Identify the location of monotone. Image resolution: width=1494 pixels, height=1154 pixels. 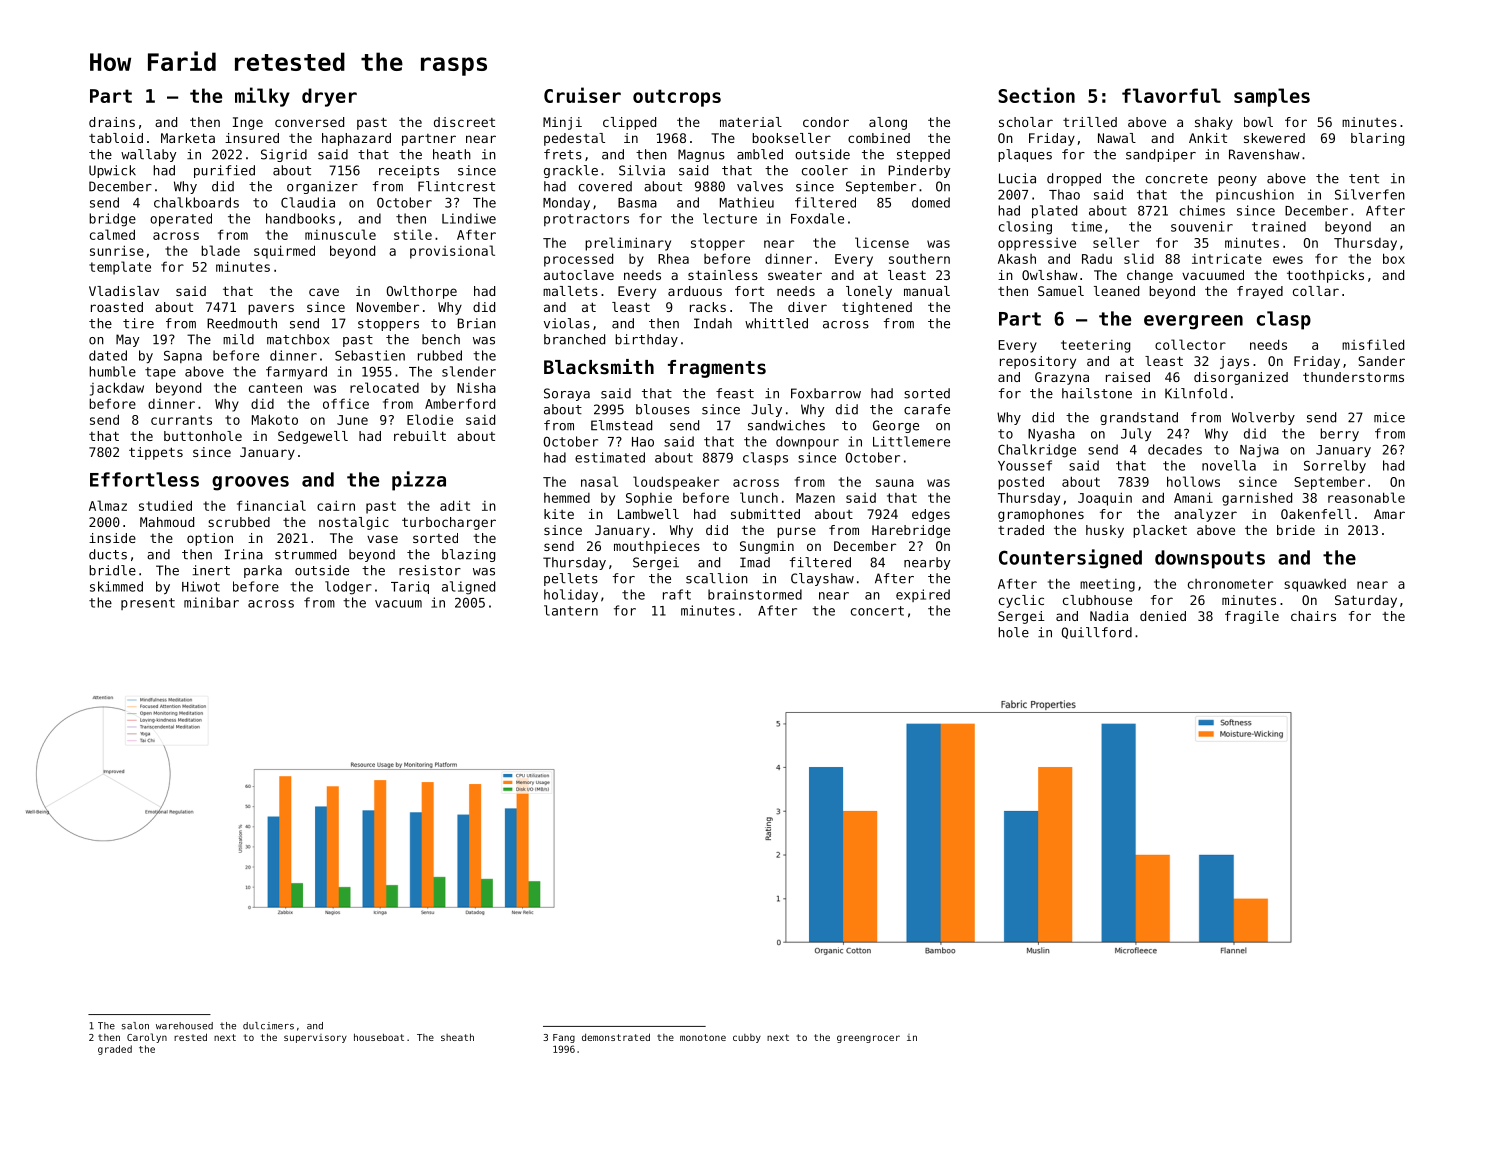
(703, 1037).
